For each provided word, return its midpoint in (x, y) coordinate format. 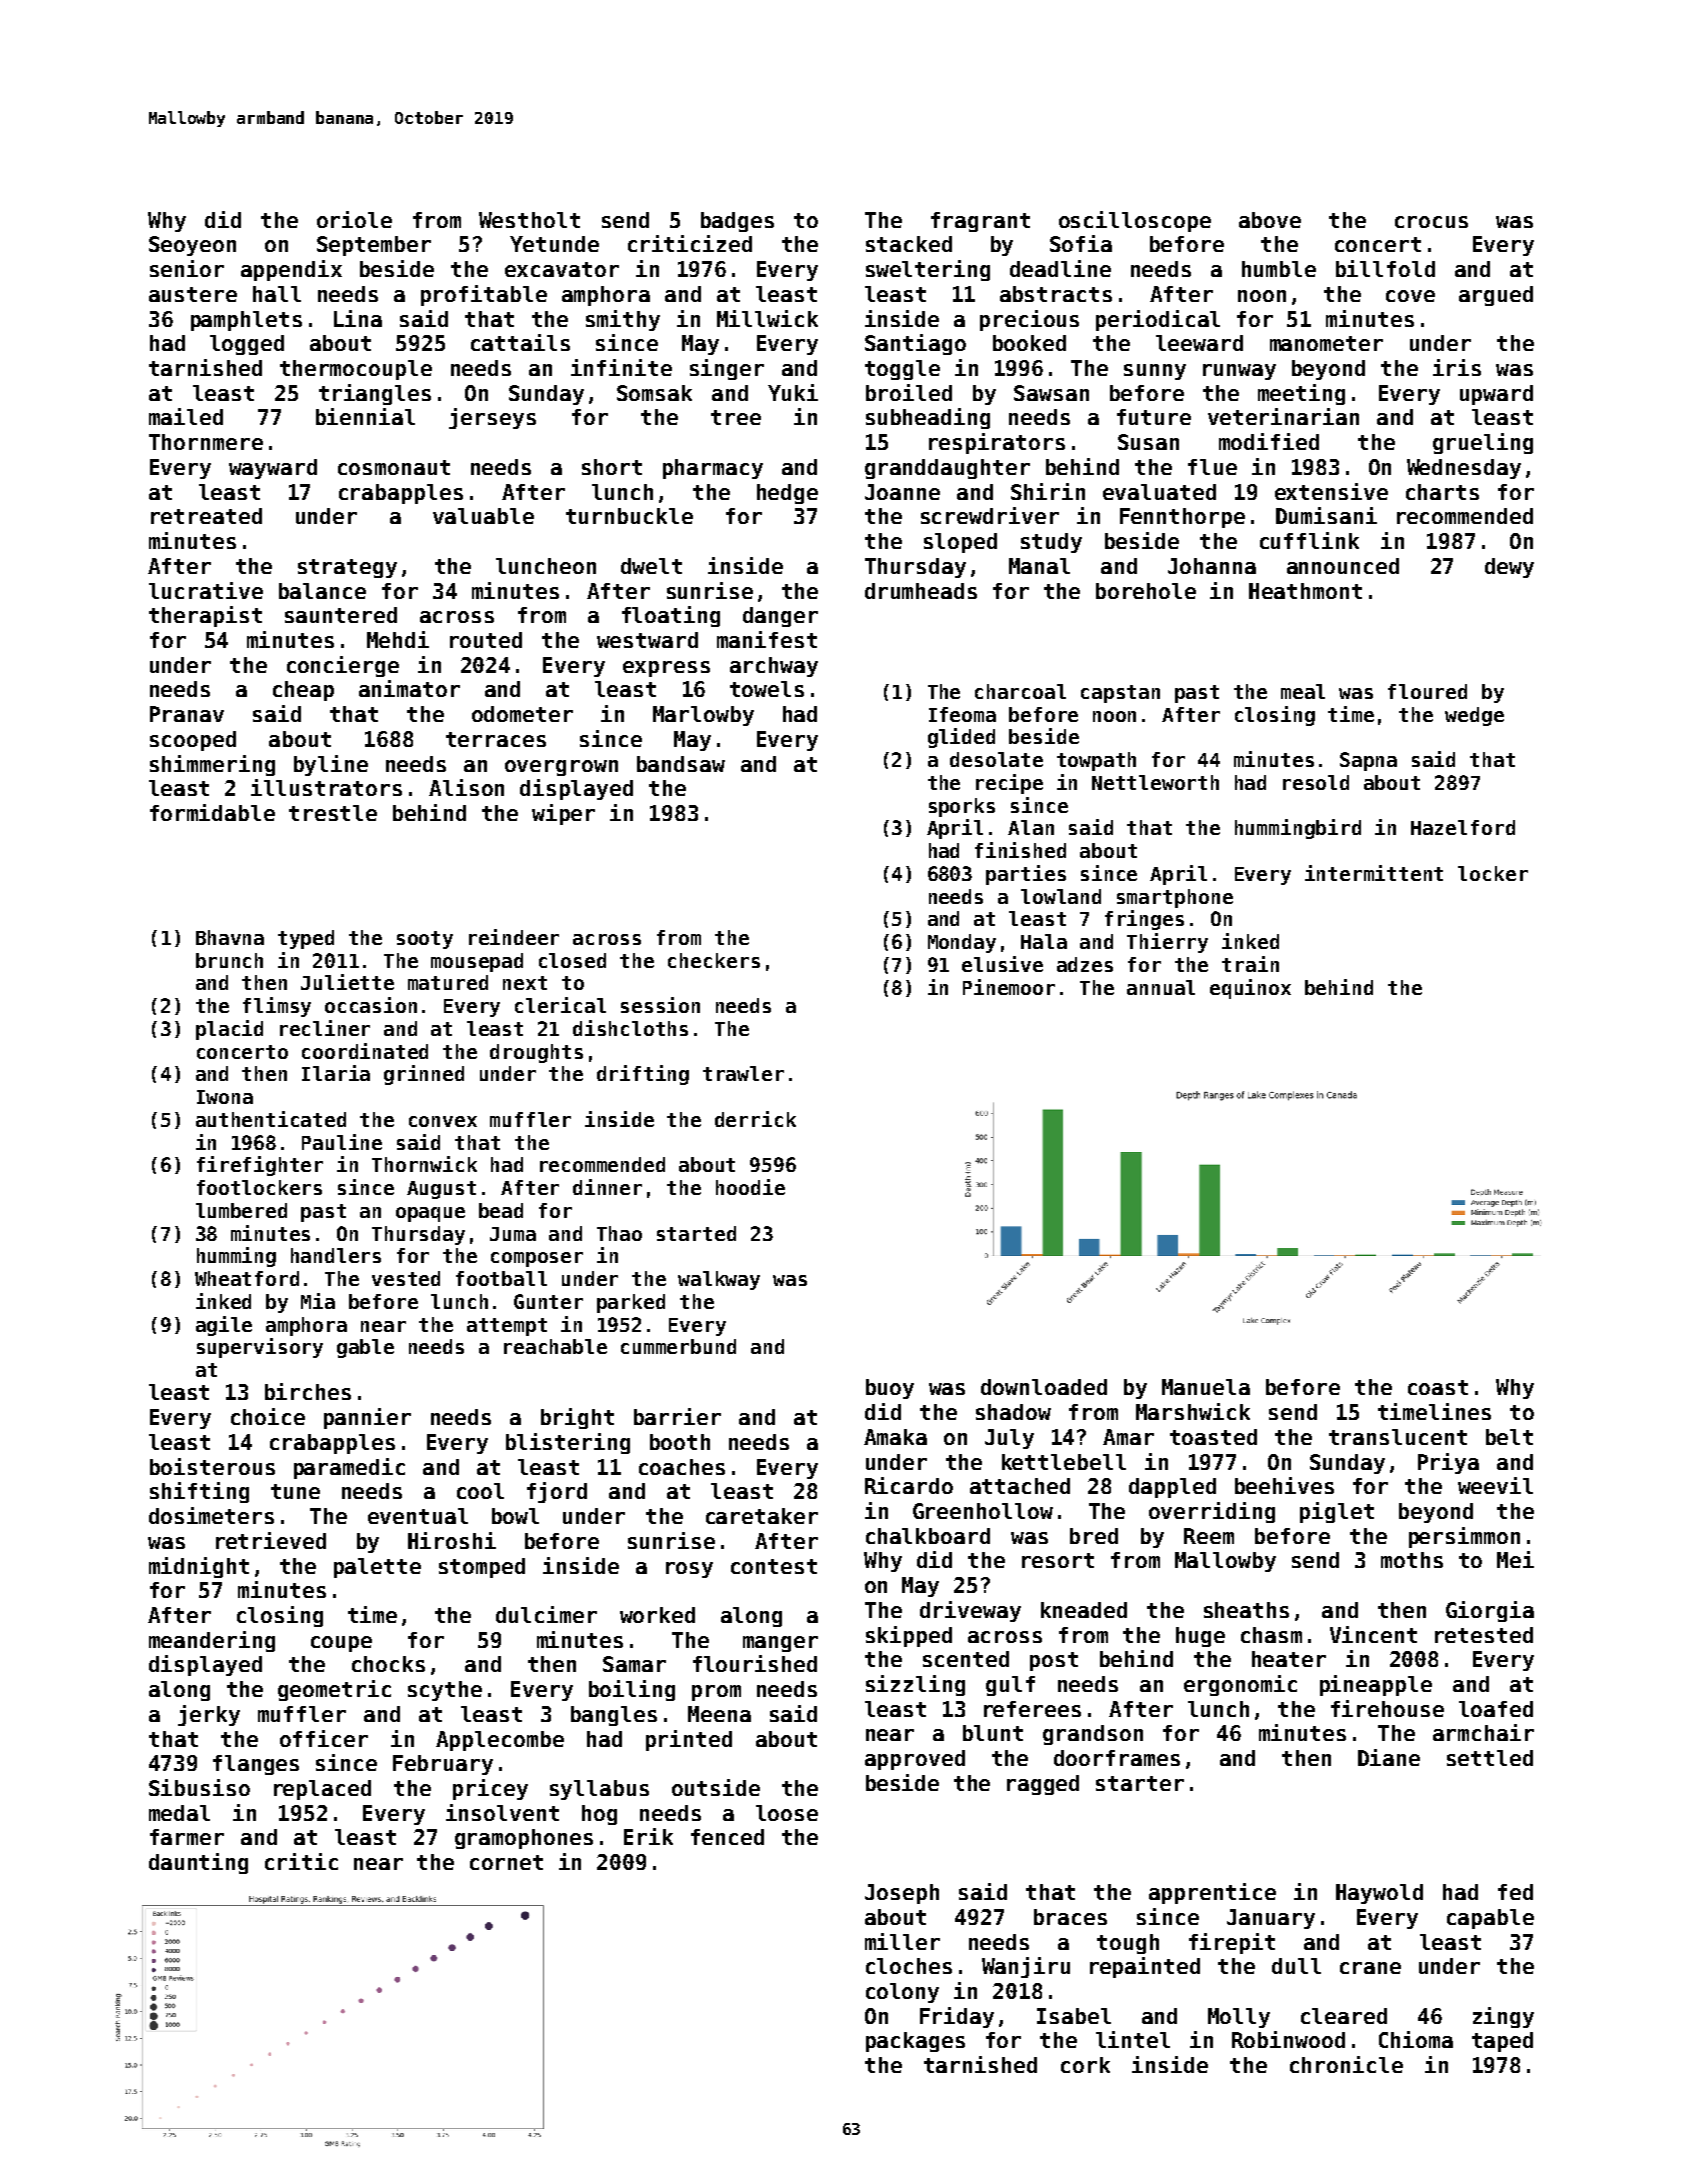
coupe (341, 1644)
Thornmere (206, 442)
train (1250, 964)
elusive (1002, 964)
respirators (997, 443)
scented (966, 1659)
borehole (1146, 591)
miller (902, 1941)
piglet (1337, 1512)
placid (229, 1030)
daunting (198, 1863)
